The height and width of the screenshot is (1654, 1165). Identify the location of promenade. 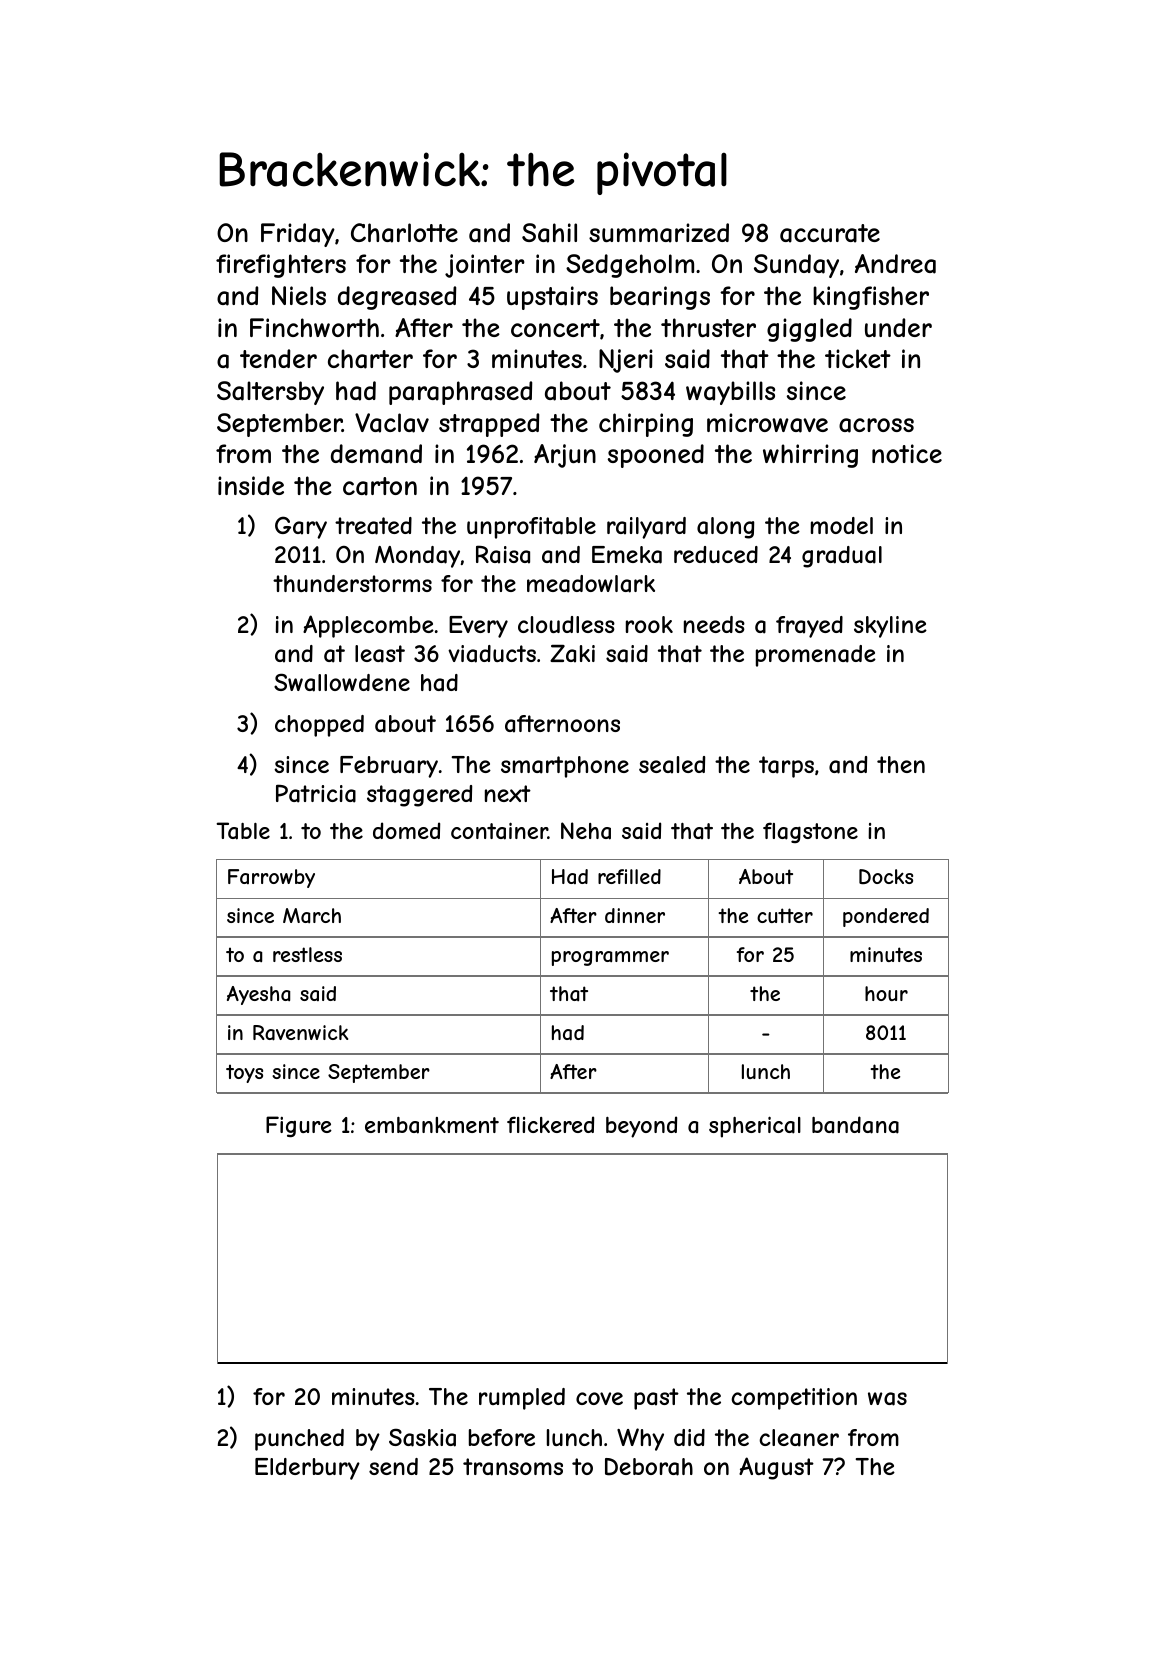
(816, 656).
